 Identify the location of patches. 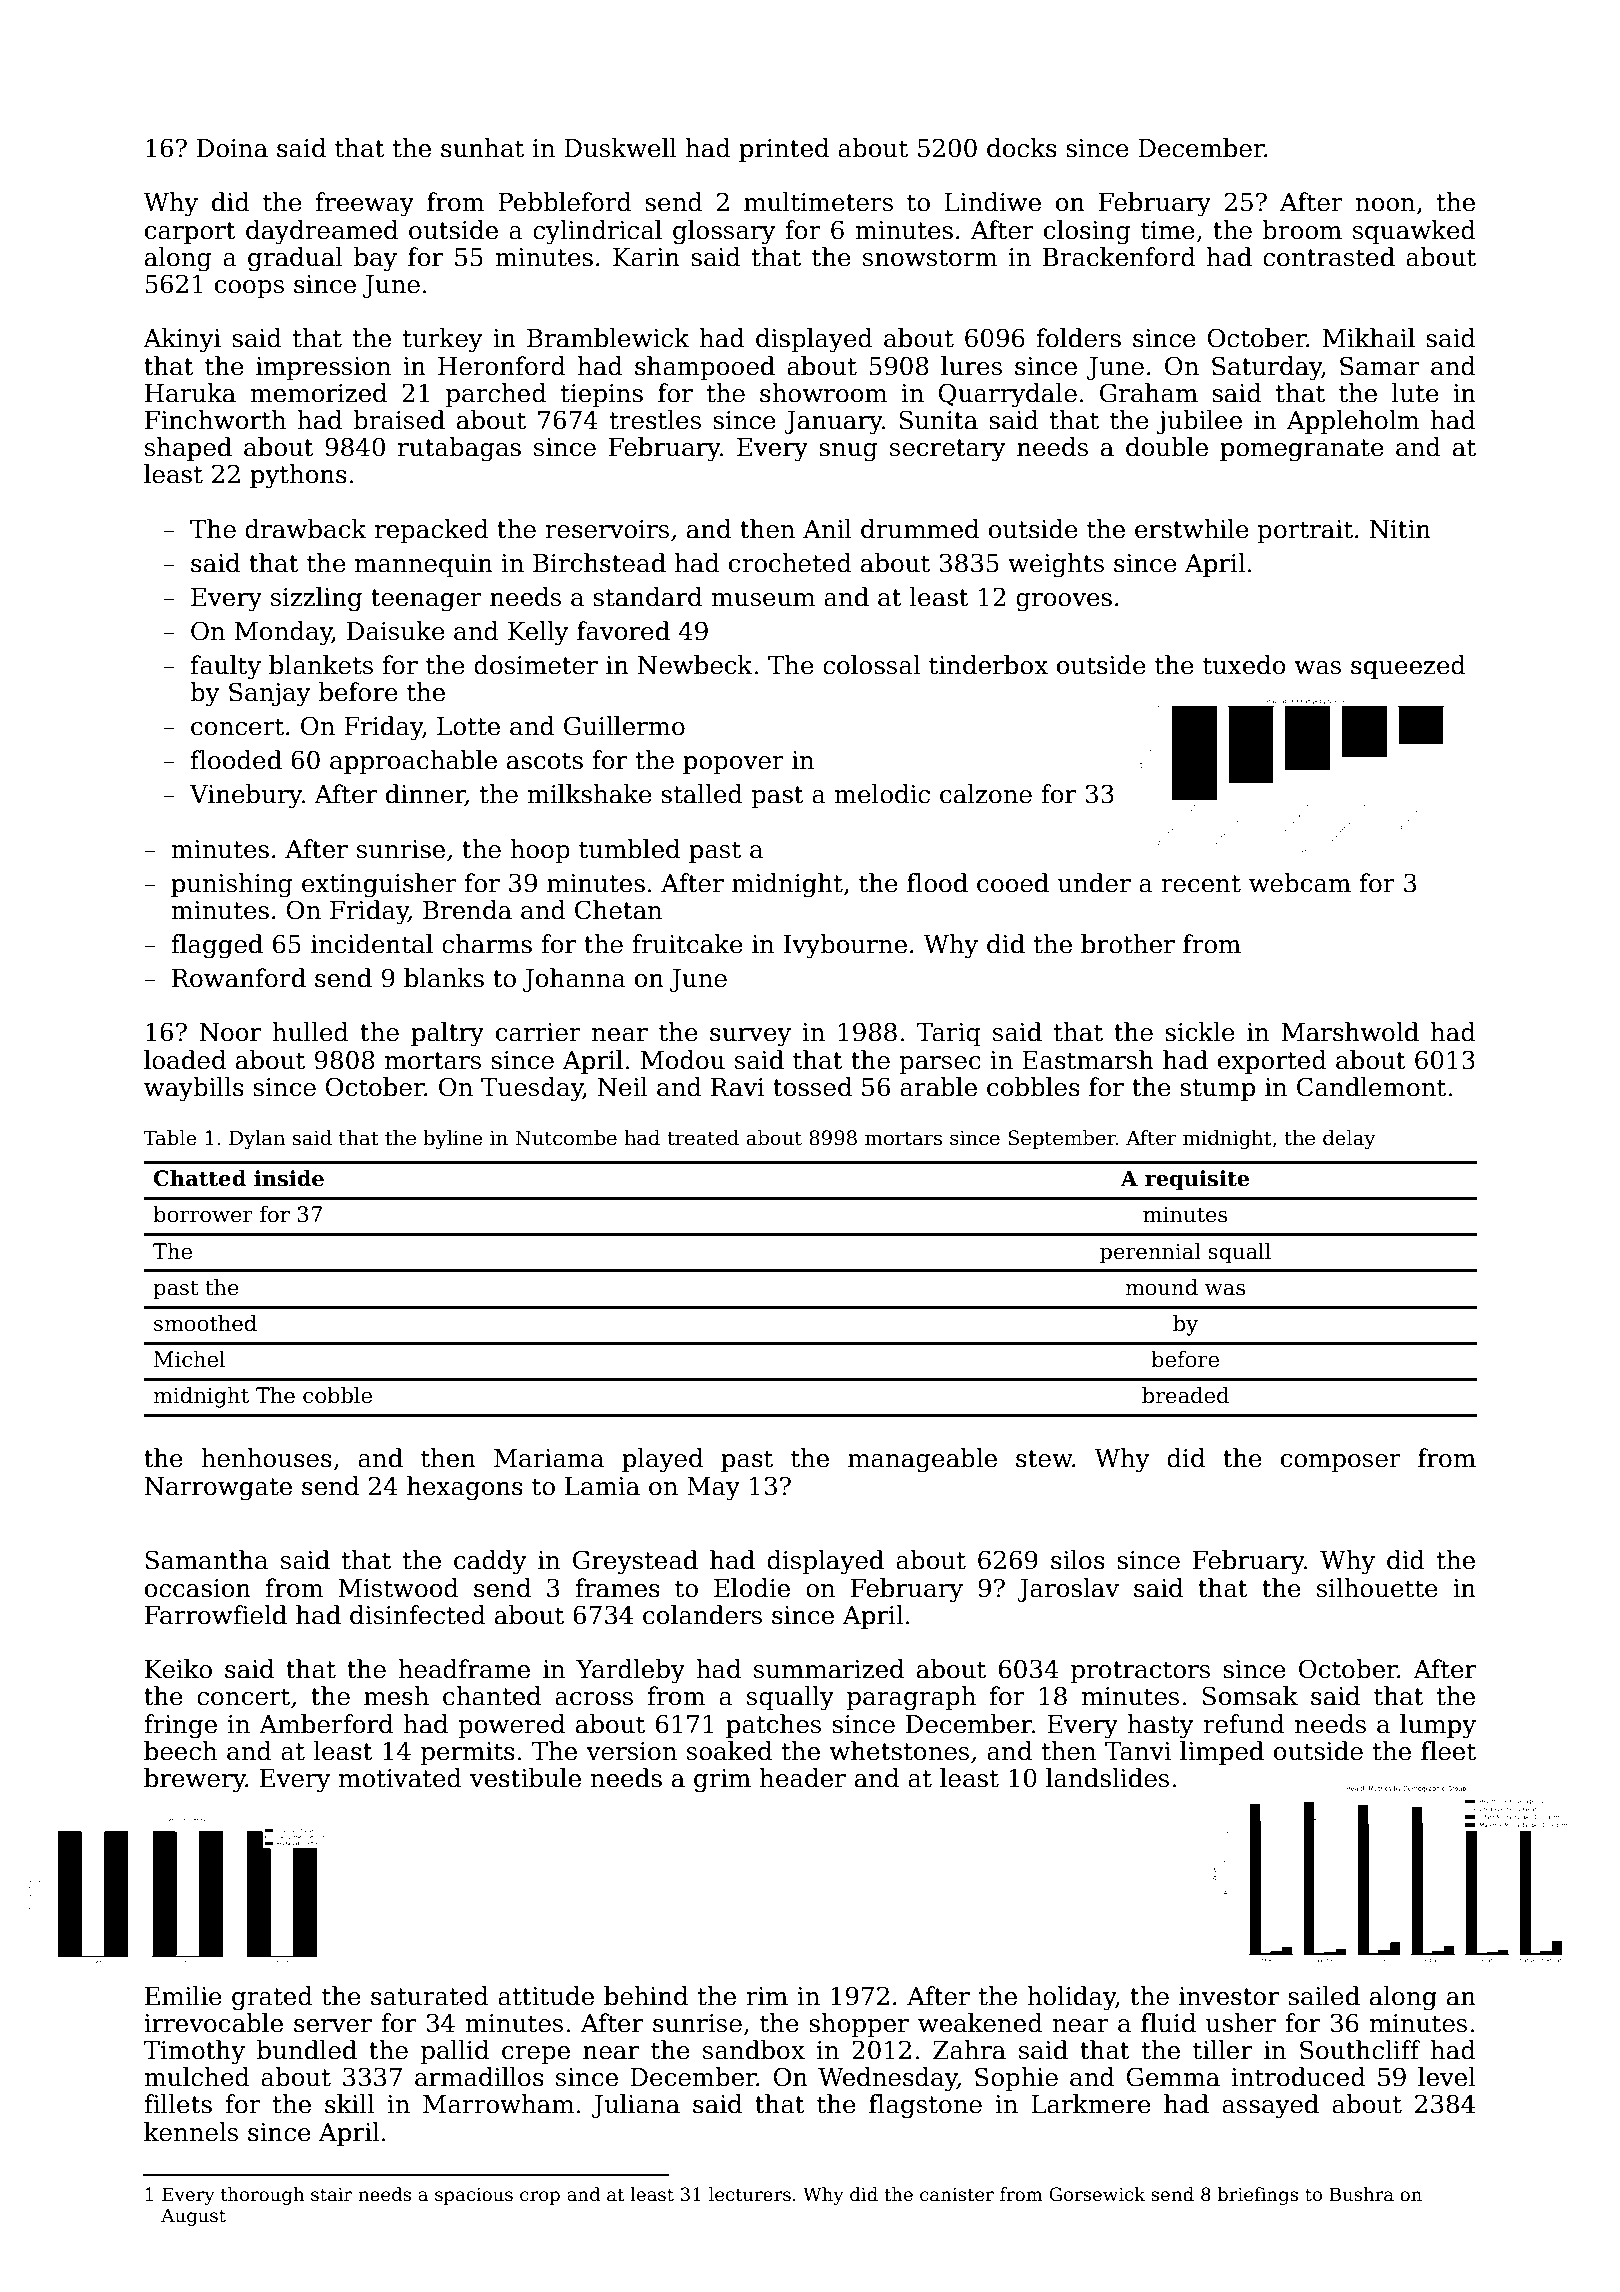
(773, 1726).
